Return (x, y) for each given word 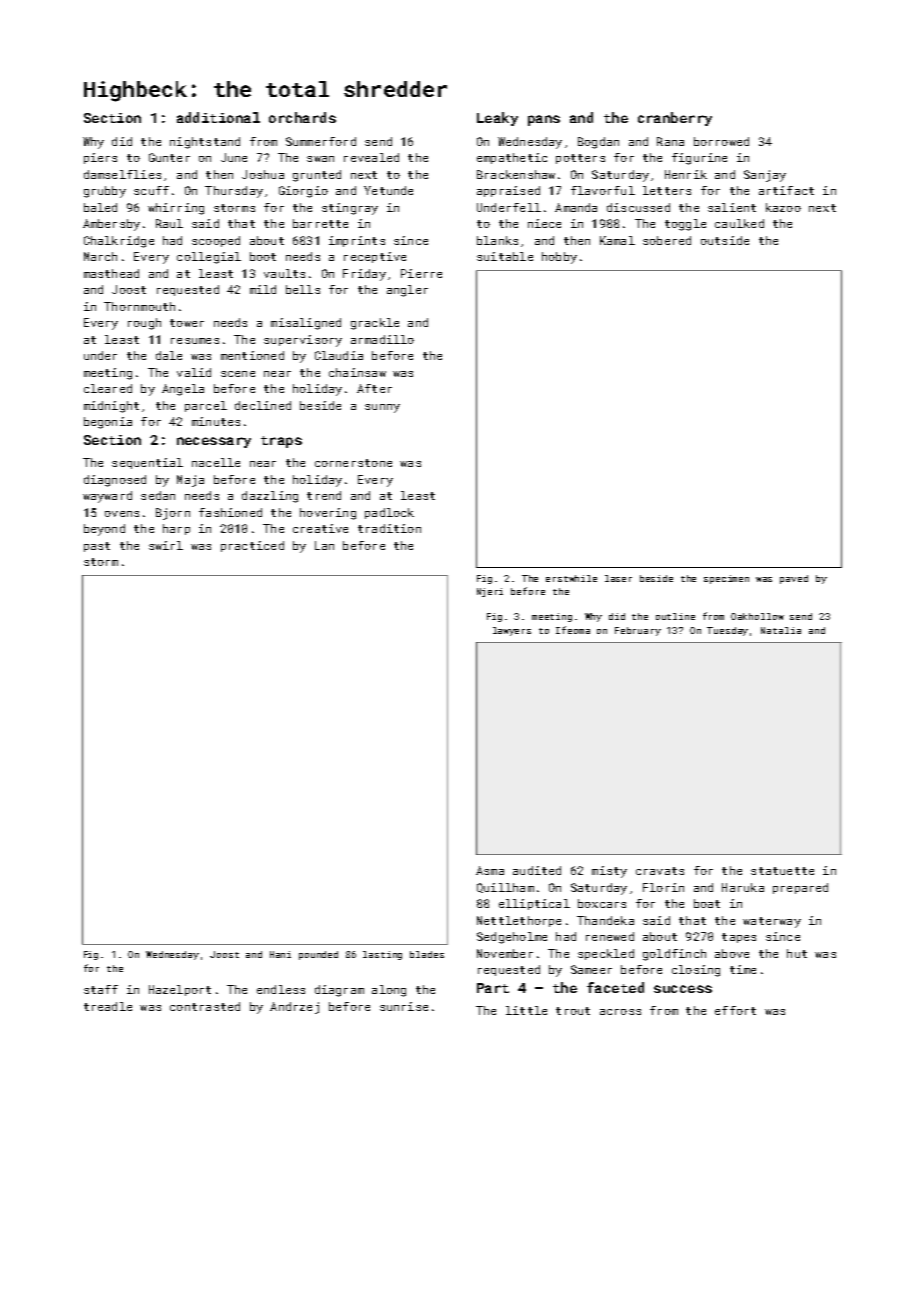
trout (573, 1011)
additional (218, 117)
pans (544, 120)
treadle (108, 1006)
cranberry (675, 119)
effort (735, 1010)
